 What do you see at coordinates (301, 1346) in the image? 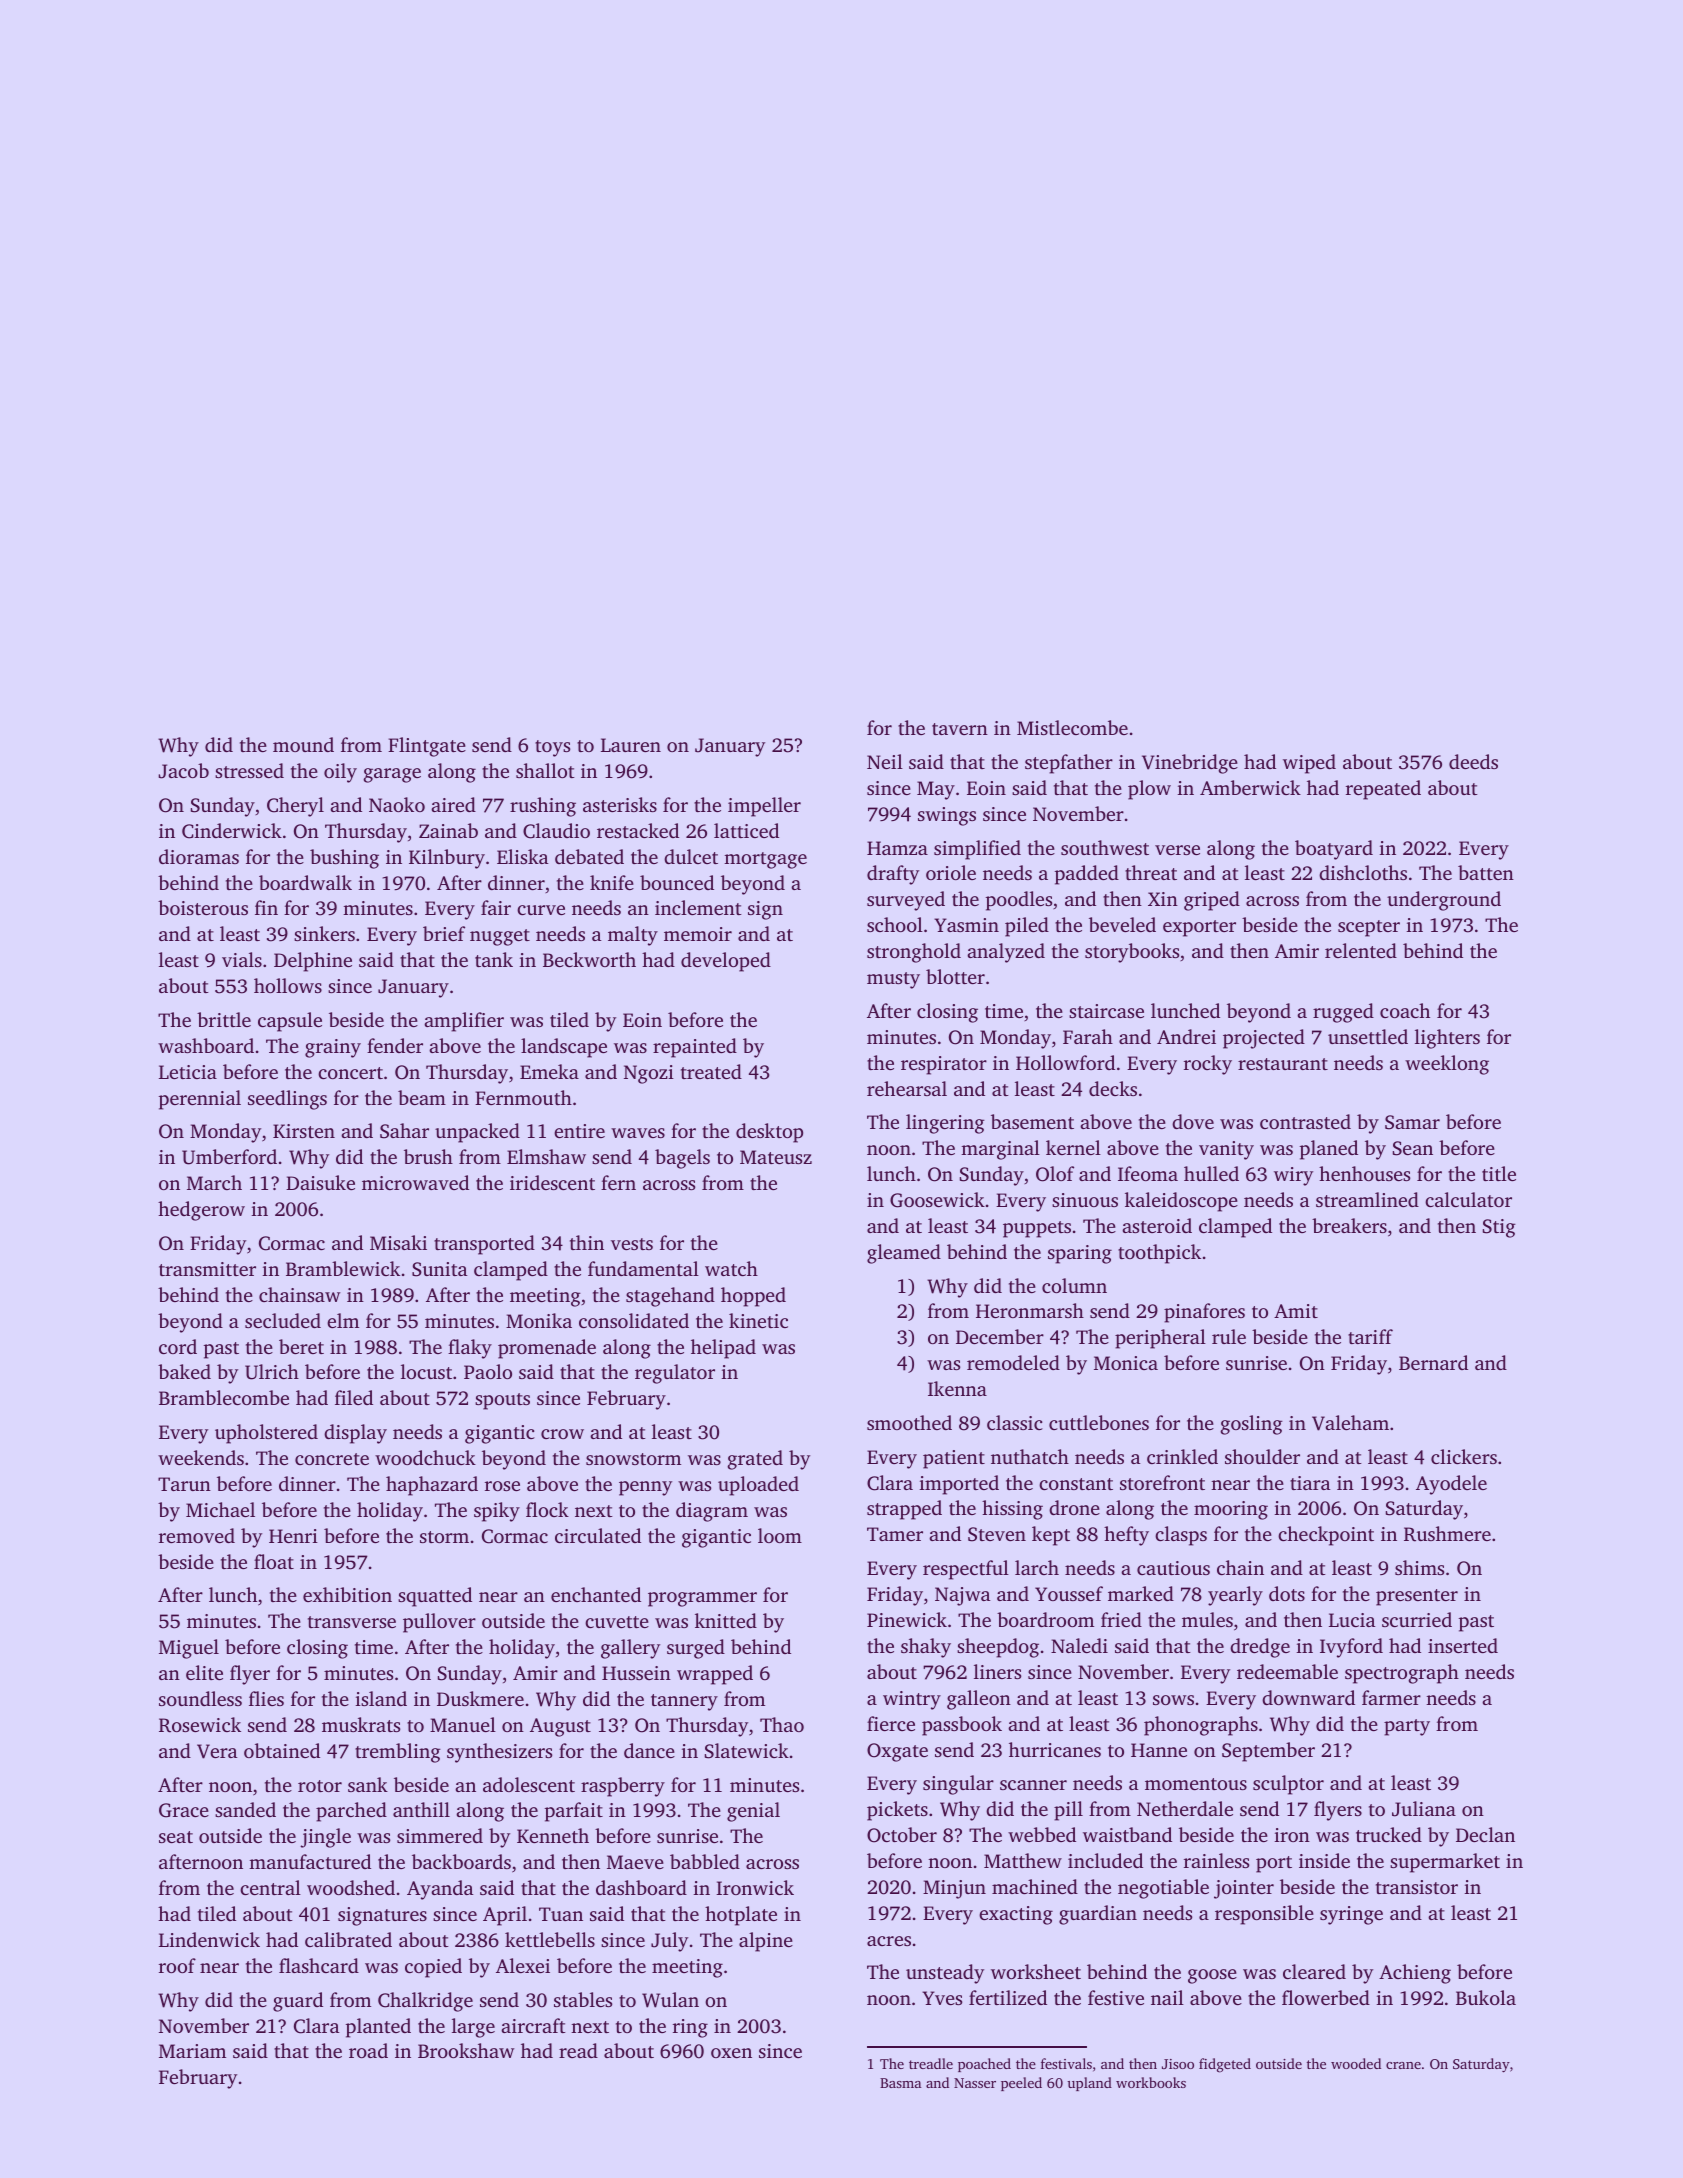
I see `beret` at bounding box center [301, 1346].
